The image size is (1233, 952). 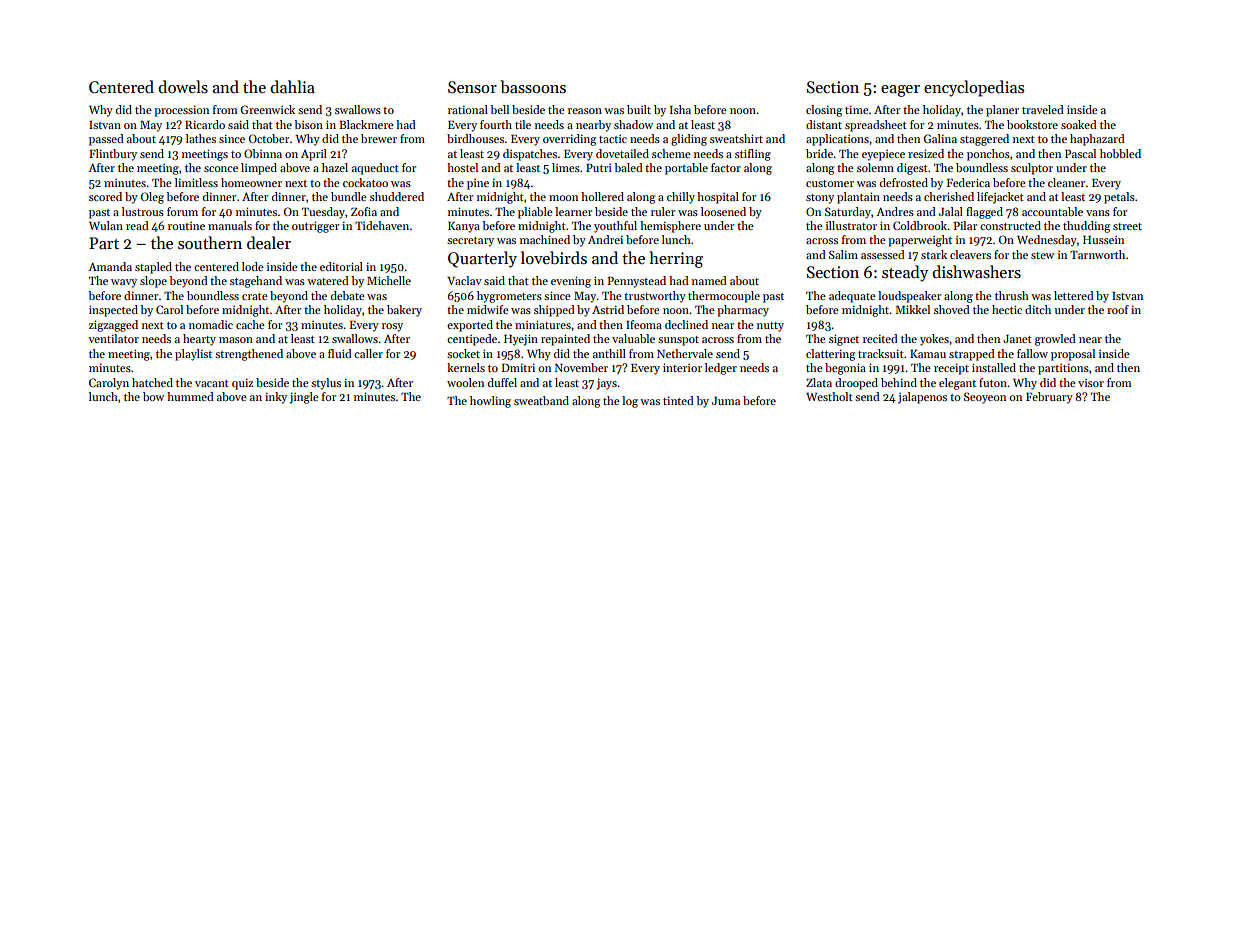 I want to click on encyclopedias, so click(x=974, y=88).
